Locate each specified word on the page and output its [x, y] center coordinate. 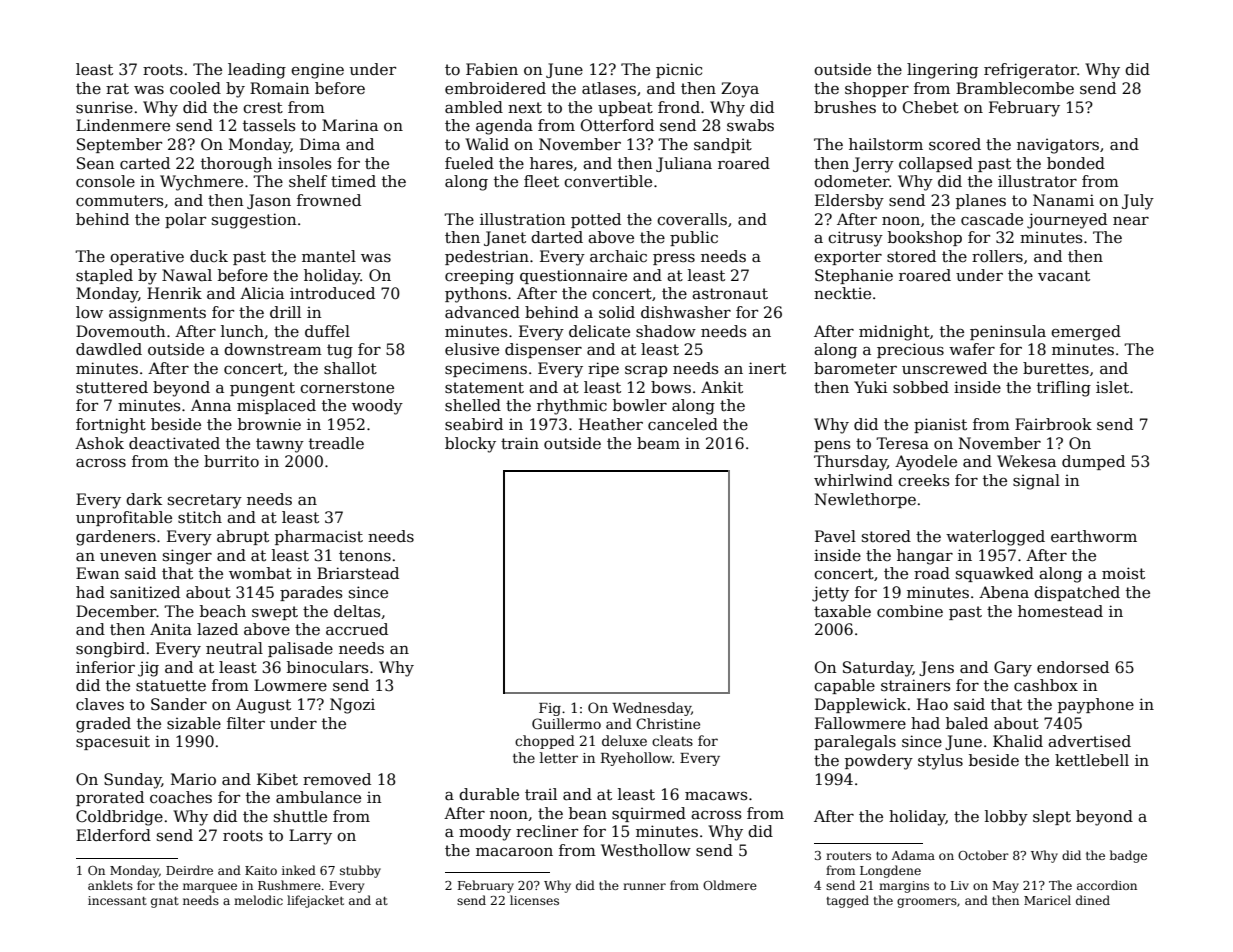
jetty [830, 594]
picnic [679, 70]
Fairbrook [1053, 424]
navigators [1058, 146]
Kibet [277, 779]
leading [257, 71]
